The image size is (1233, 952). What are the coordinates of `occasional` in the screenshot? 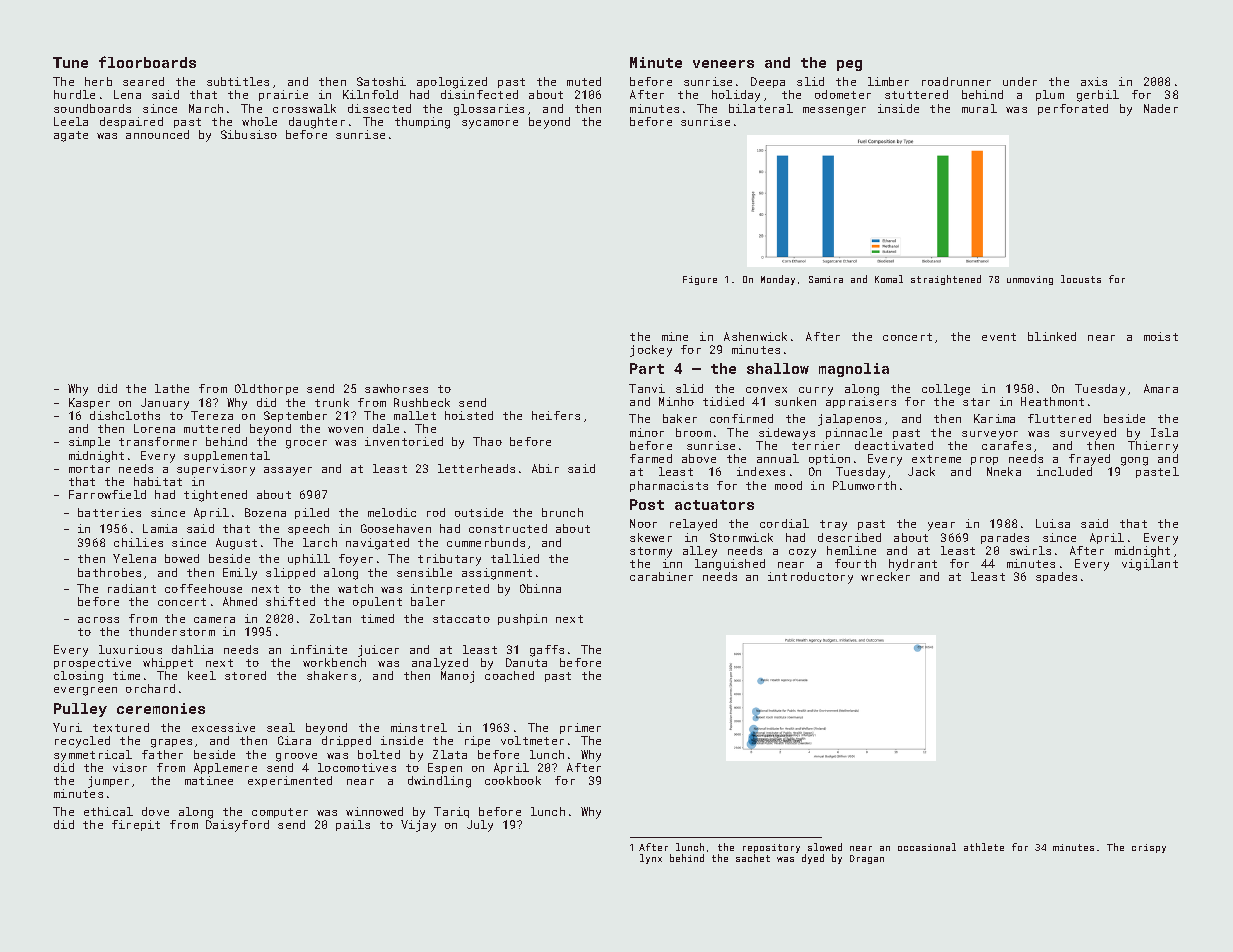 It's located at (927, 847).
